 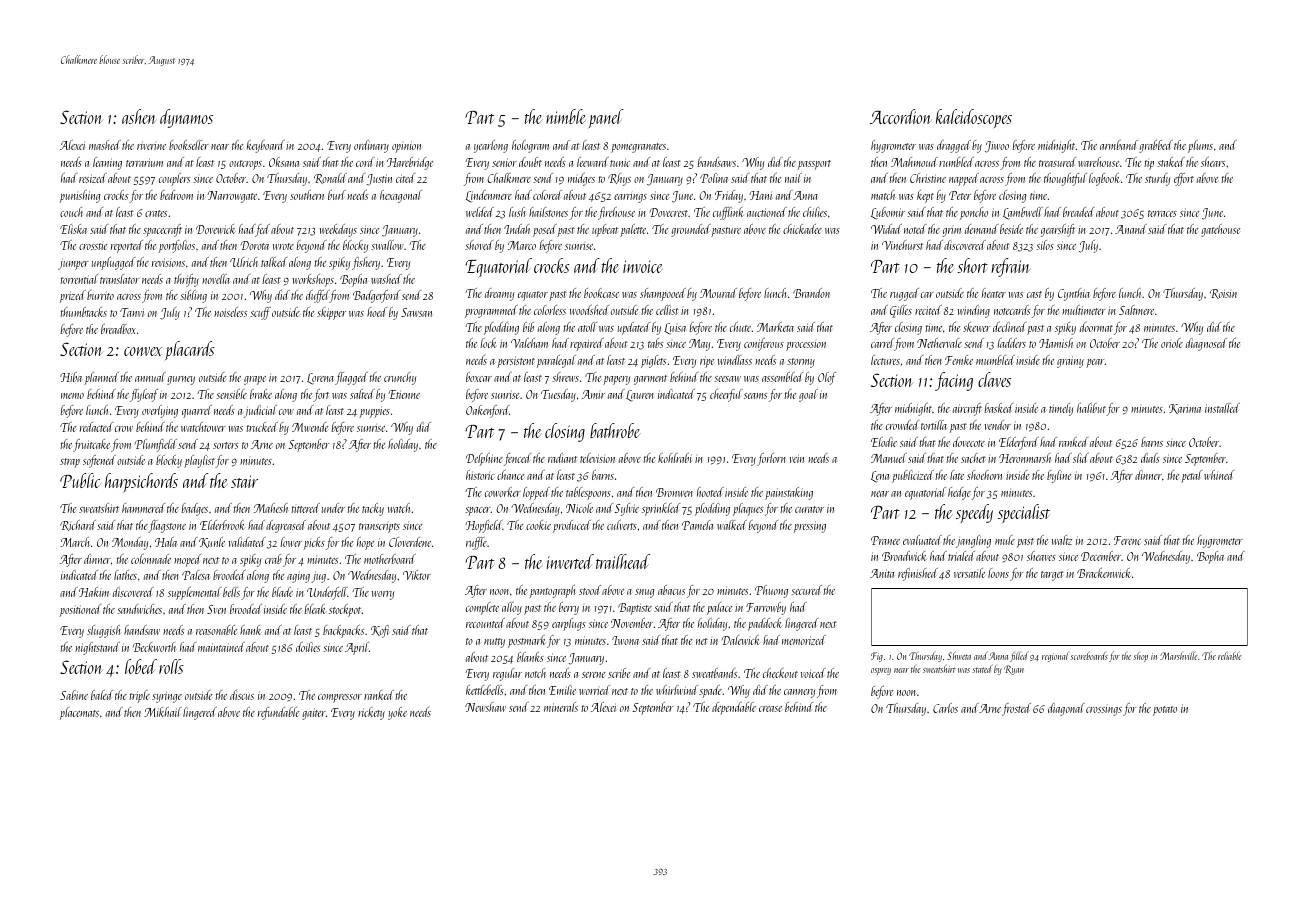 I want to click on facing, so click(x=954, y=381).
